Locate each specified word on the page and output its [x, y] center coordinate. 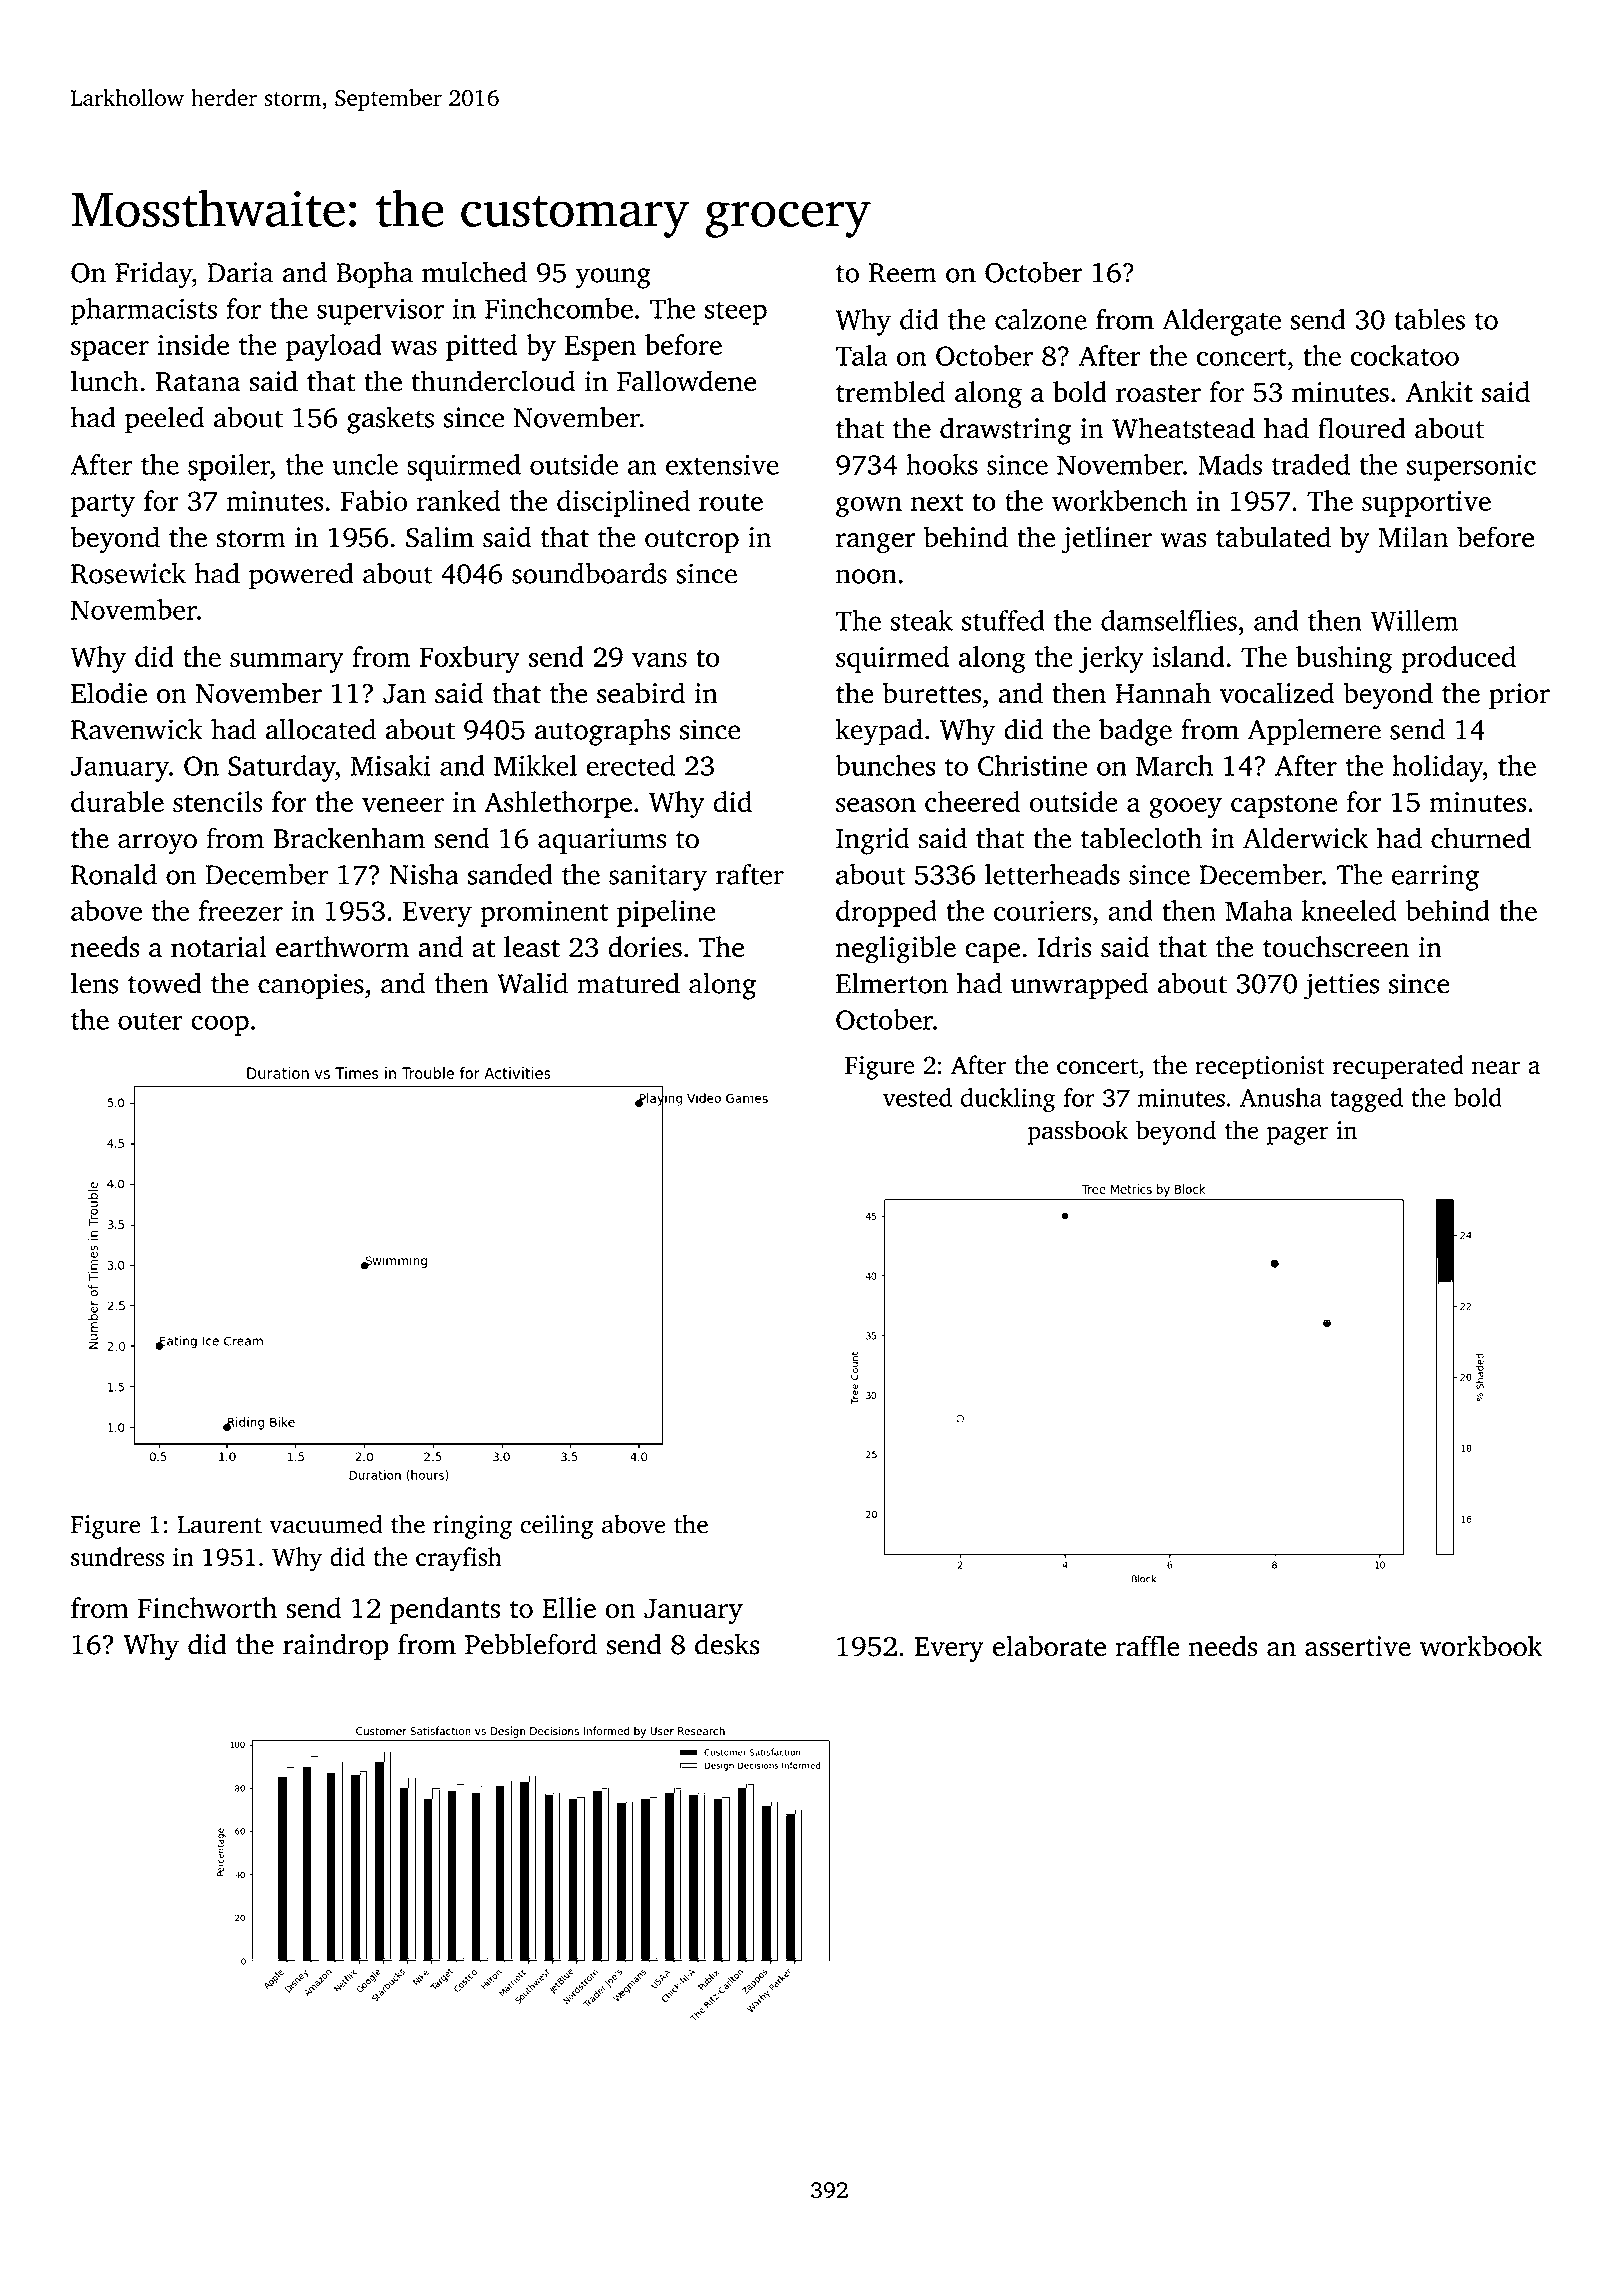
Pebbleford [531, 1644]
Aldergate [1222, 322]
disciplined [623, 503]
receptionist [1260, 1068]
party [103, 505]
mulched [474, 272]
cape [992, 953]
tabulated [1273, 537]
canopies [311, 986]
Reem [903, 273]
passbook [1078, 1132]
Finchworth [207, 1608]
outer [150, 1021]
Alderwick [1305, 838]
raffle [1148, 1645]
